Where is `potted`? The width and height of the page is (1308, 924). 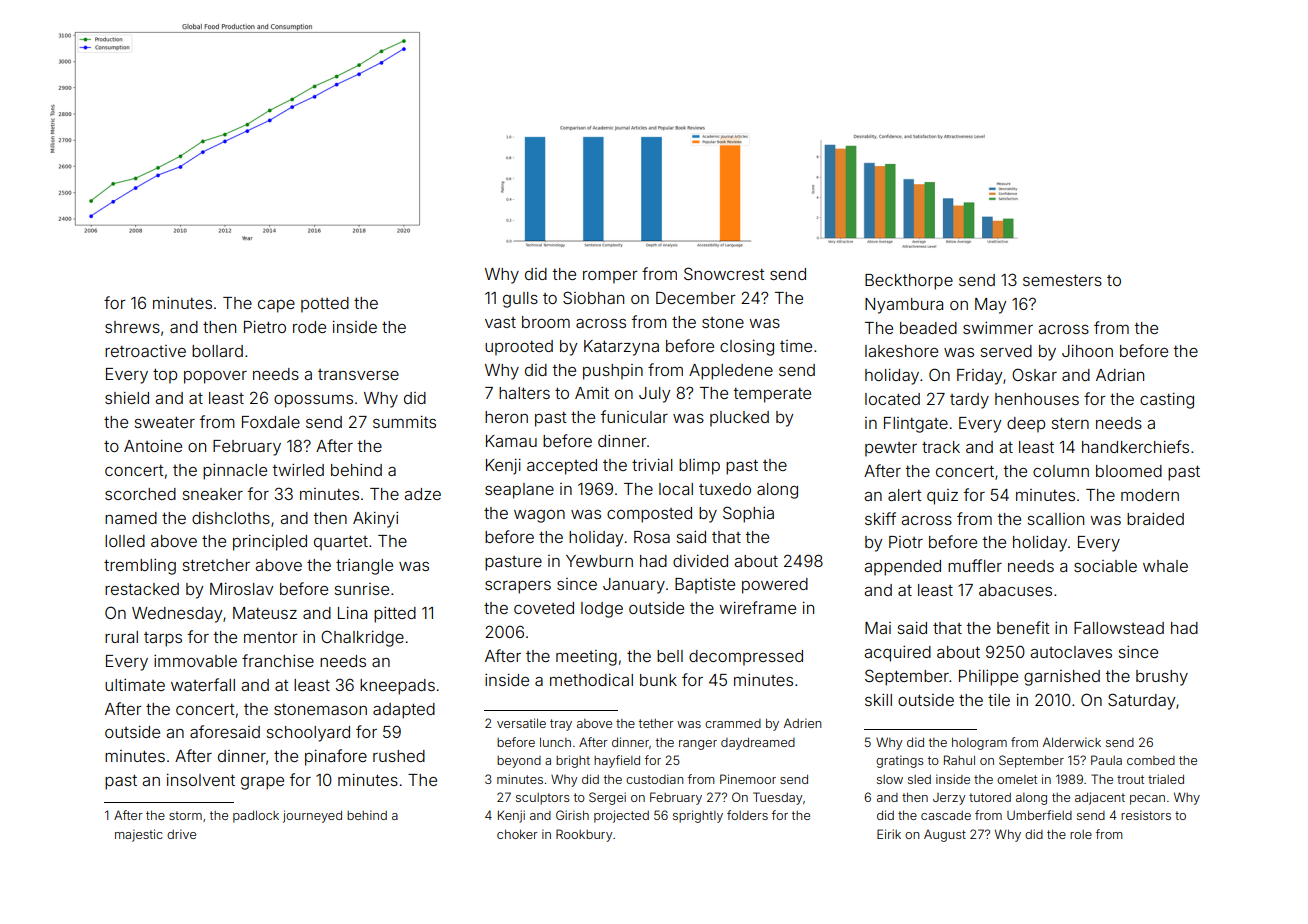
potted is located at coordinates (325, 305).
